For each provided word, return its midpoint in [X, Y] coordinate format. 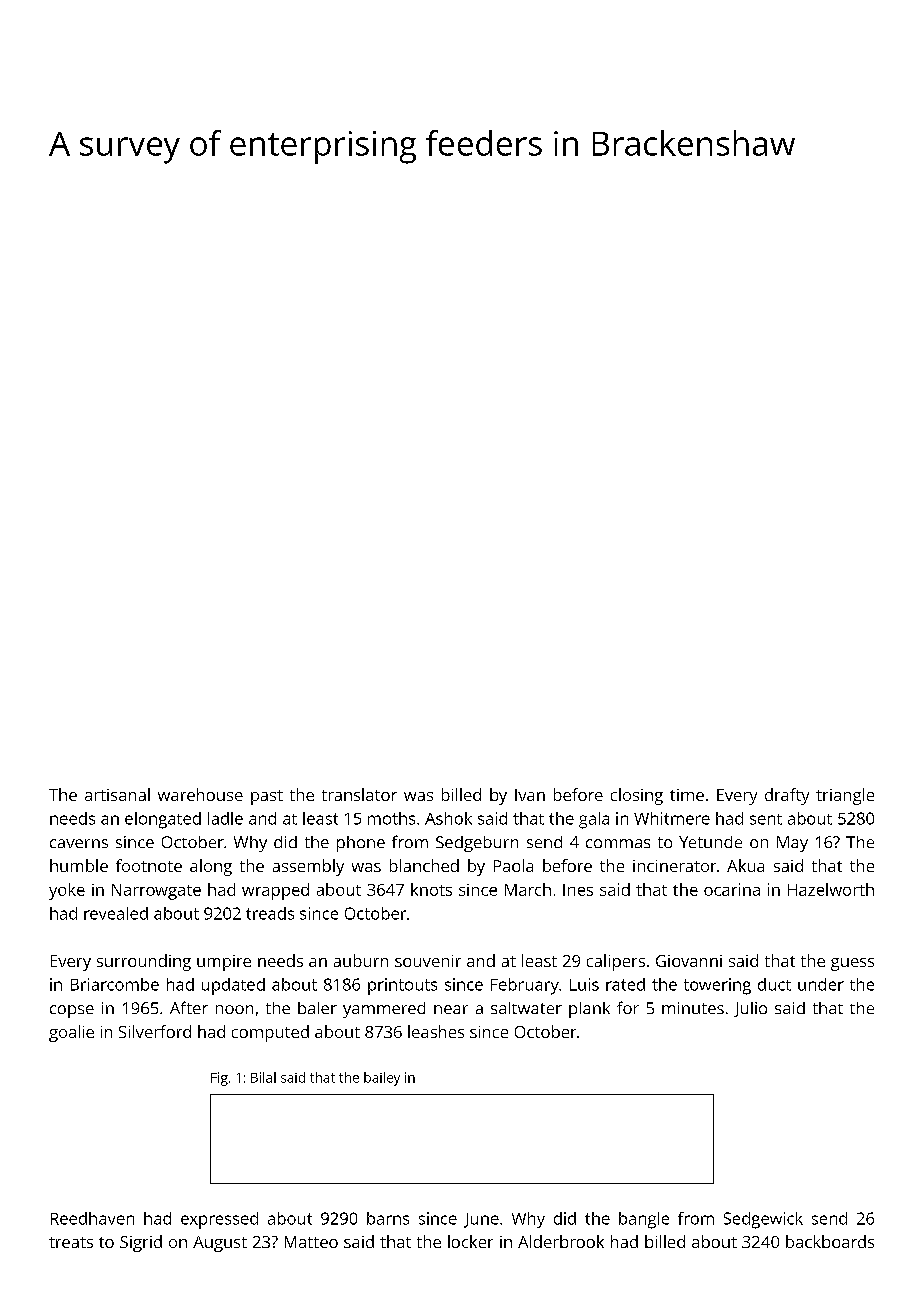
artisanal [117, 794]
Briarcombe [115, 984]
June [481, 1220]
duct [774, 984]
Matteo [311, 1242]
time [687, 795]
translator [359, 794]
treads [270, 913]
